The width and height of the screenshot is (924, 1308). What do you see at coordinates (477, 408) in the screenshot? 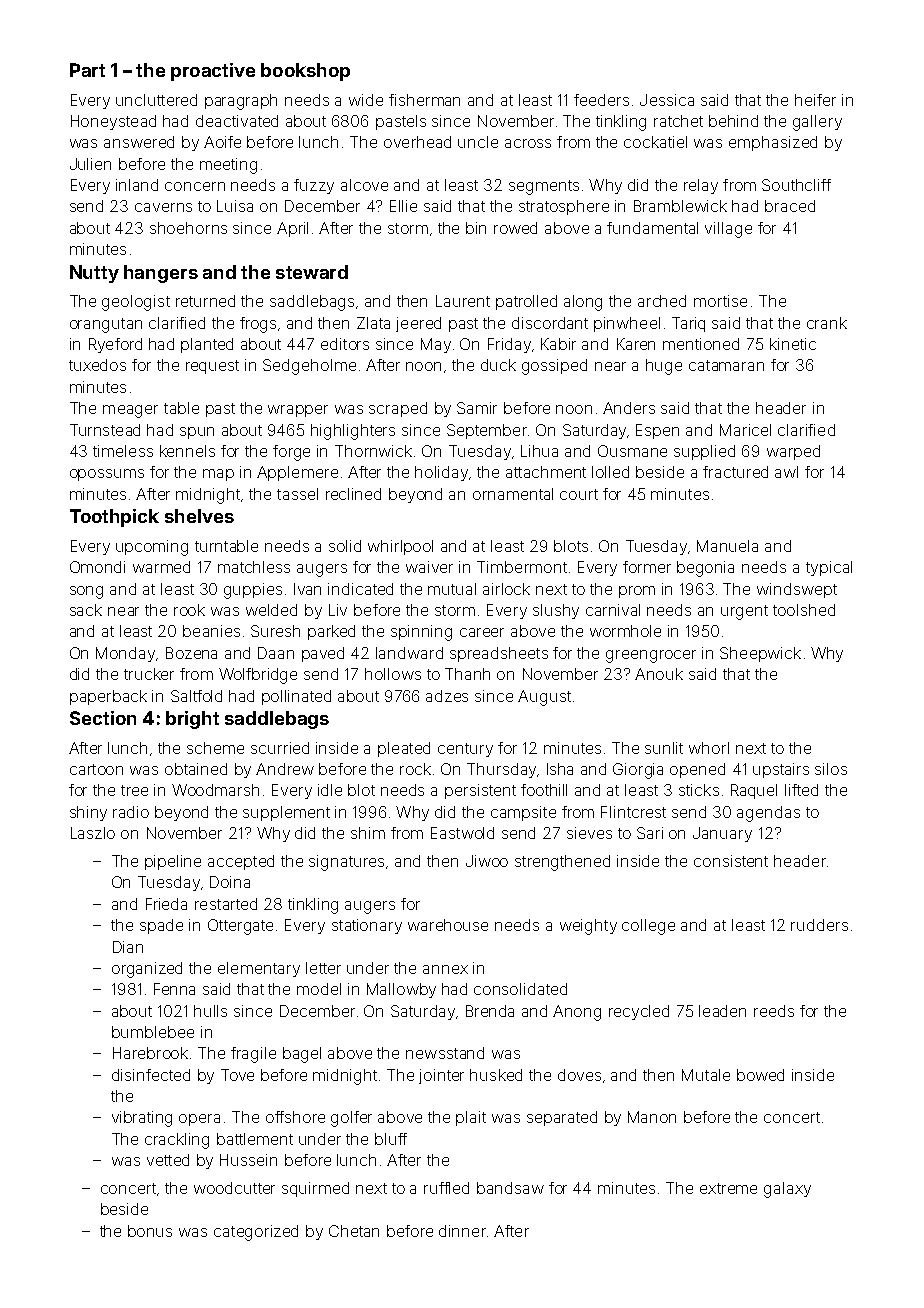
I see `Samir` at bounding box center [477, 408].
